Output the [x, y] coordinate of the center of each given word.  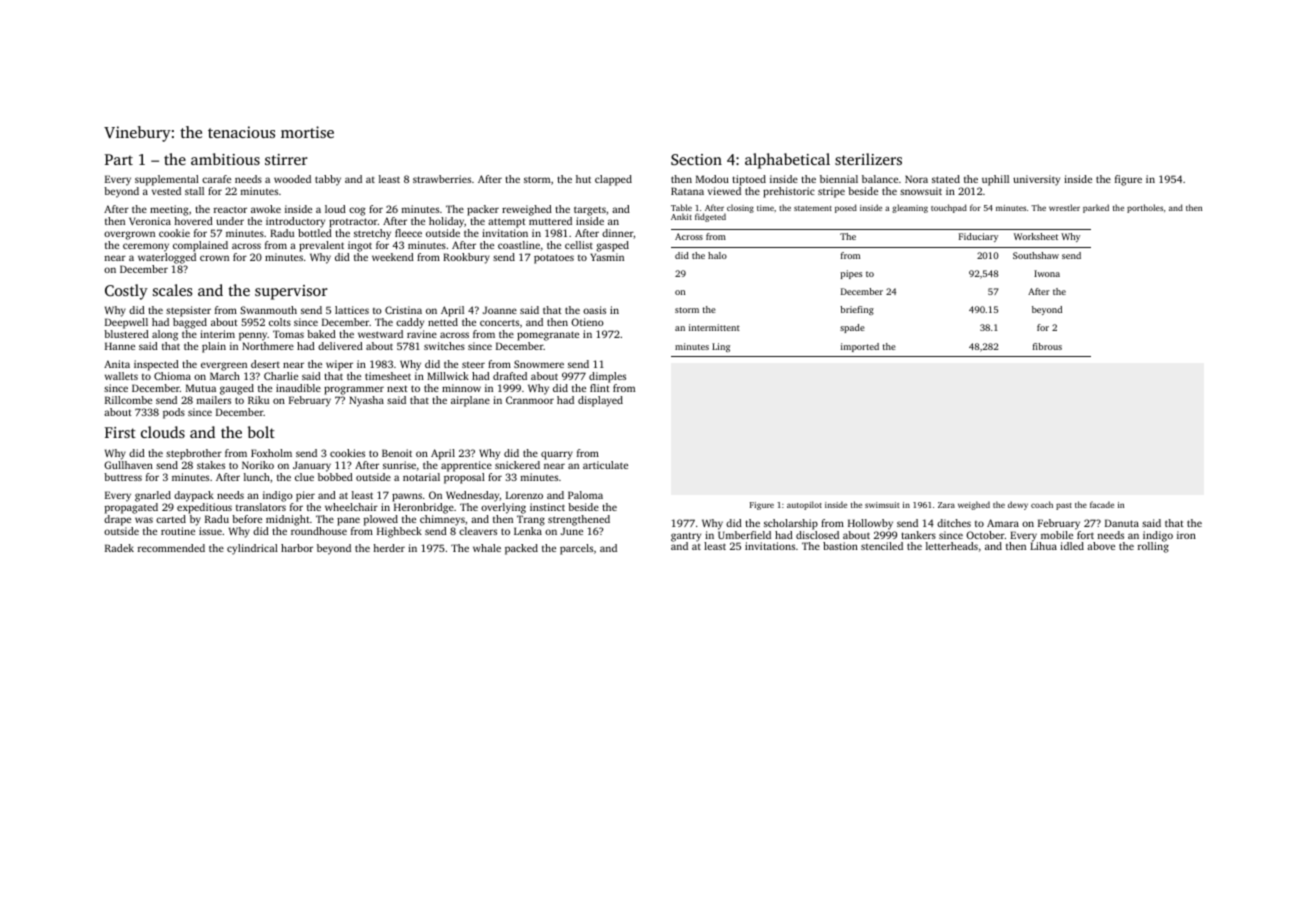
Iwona [1047, 273]
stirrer [286, 159]
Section [696, 159]
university [1036, 180]
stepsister [188, 311]
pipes [851, 274]
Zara [946, 505]
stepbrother [194, 454]
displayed [600, 401]
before [247, 519]
